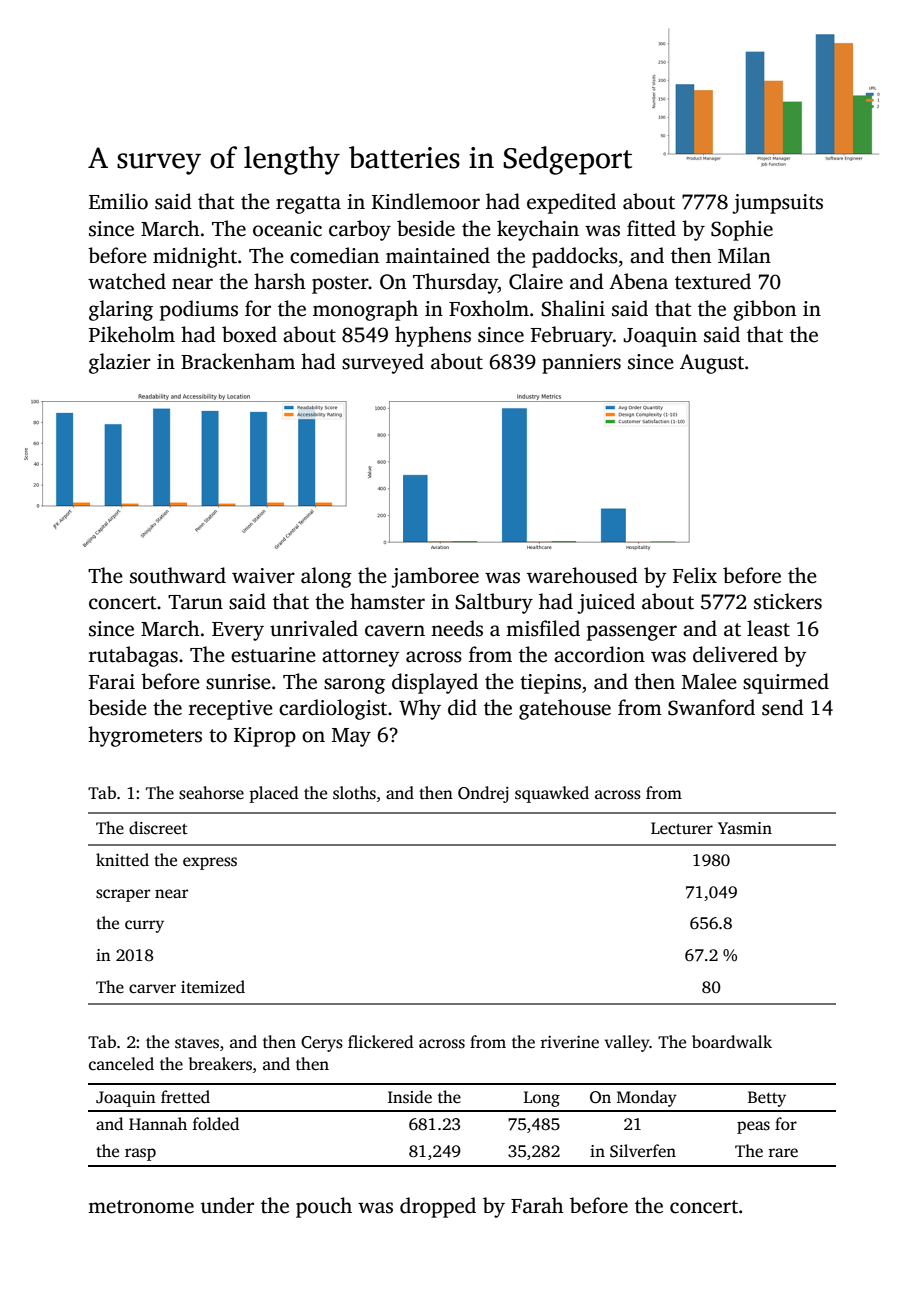  I want to click on rasp, so click(140, 1154).
